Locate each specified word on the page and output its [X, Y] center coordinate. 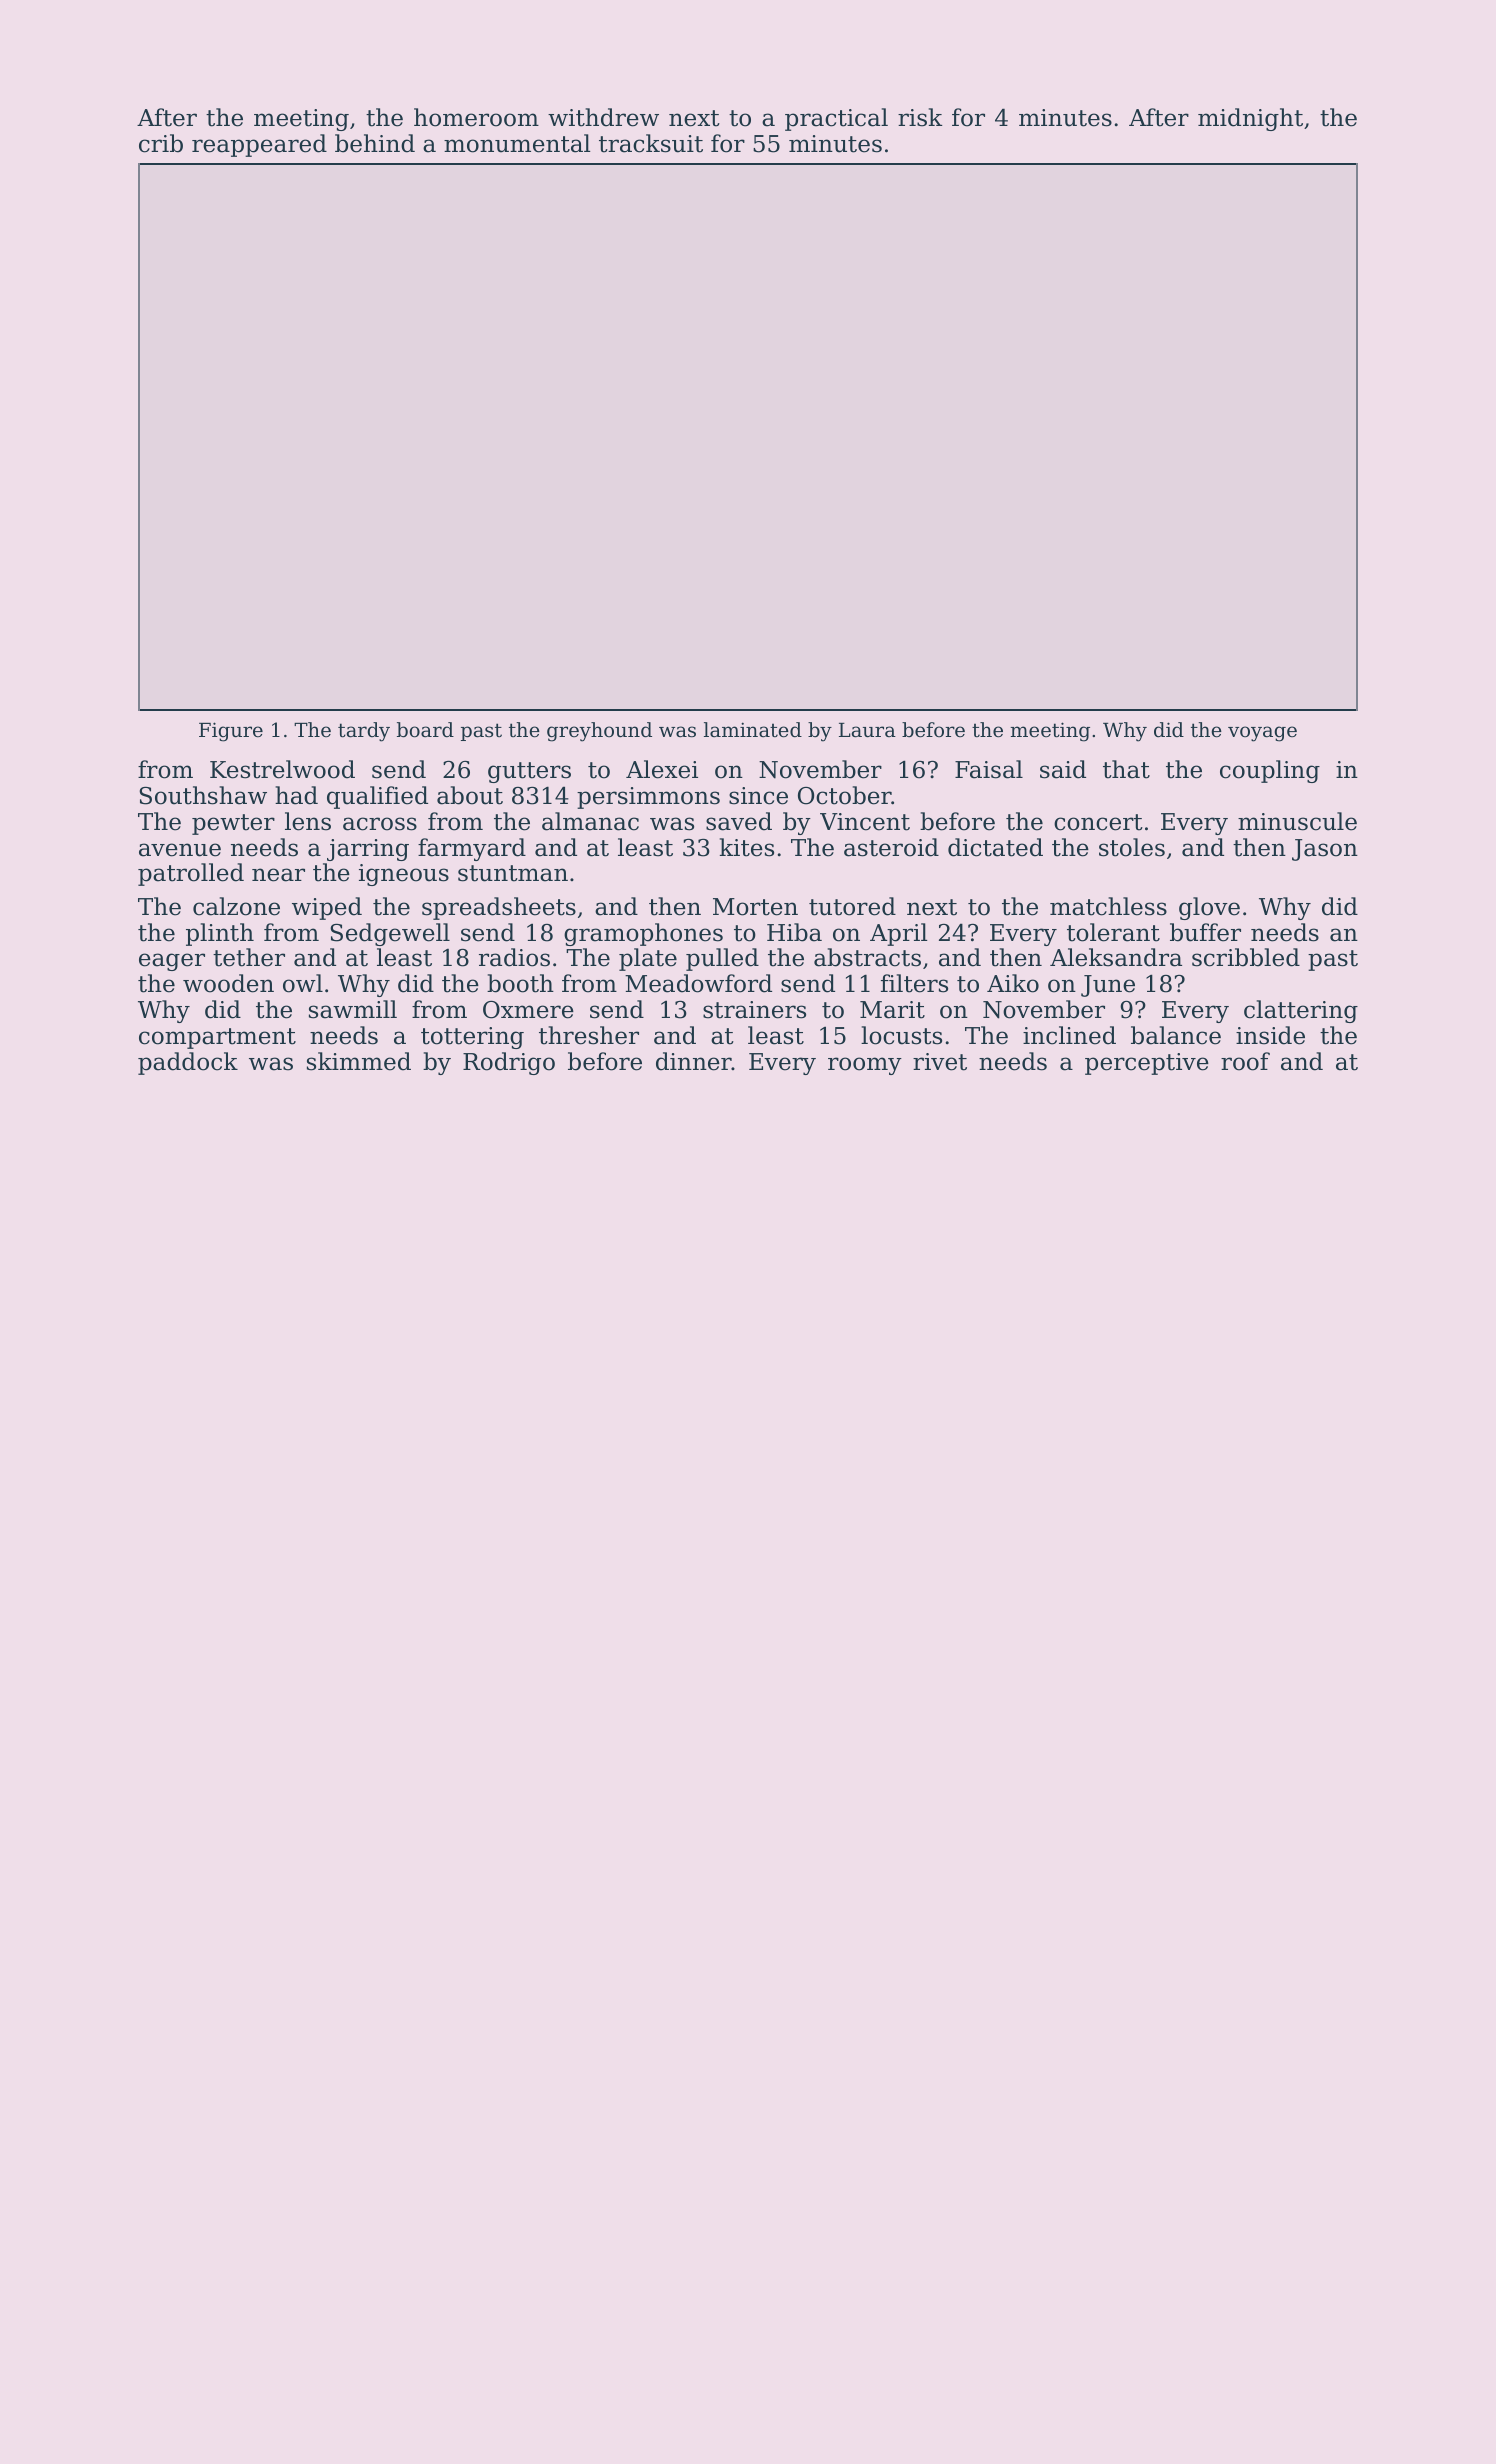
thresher [589, 1035]
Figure [231, 732]
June [1108, 986]
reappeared [259, 145]
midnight [1250, 119]
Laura [867, 730]
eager [172, 962]
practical [836, 119]
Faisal [989, 769]
